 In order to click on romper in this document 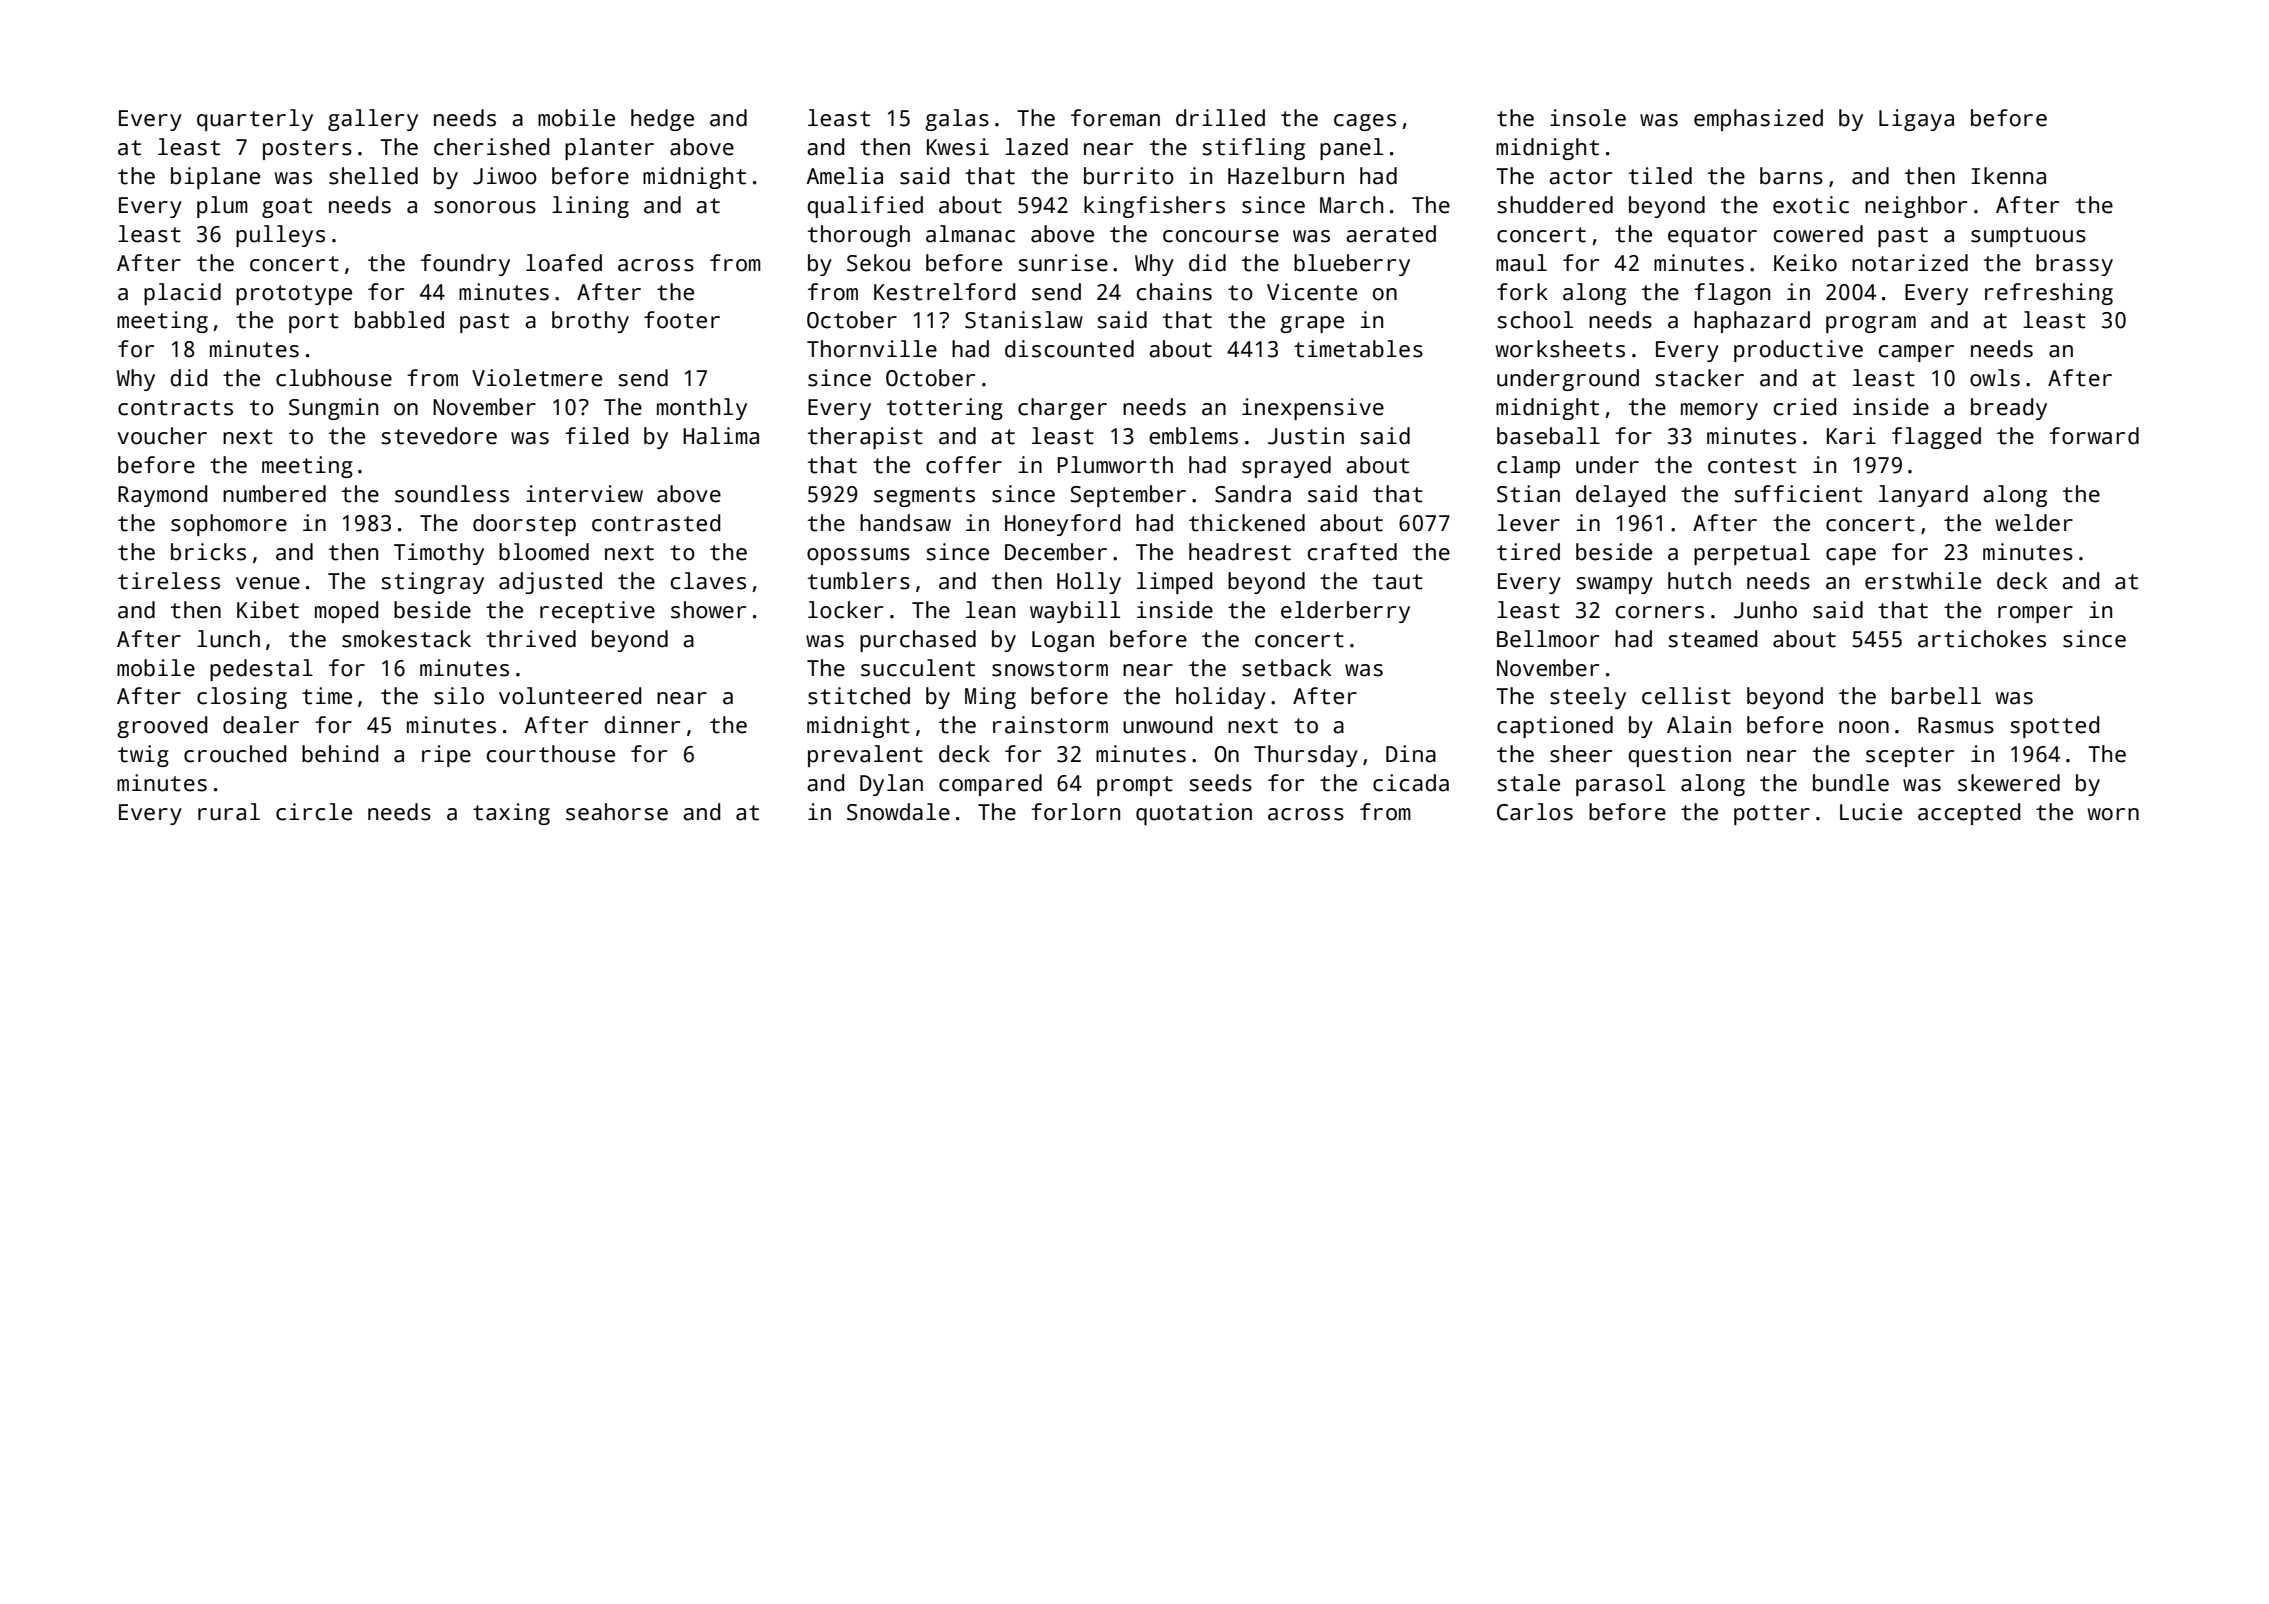, I will do `click(2035, 614)`.
